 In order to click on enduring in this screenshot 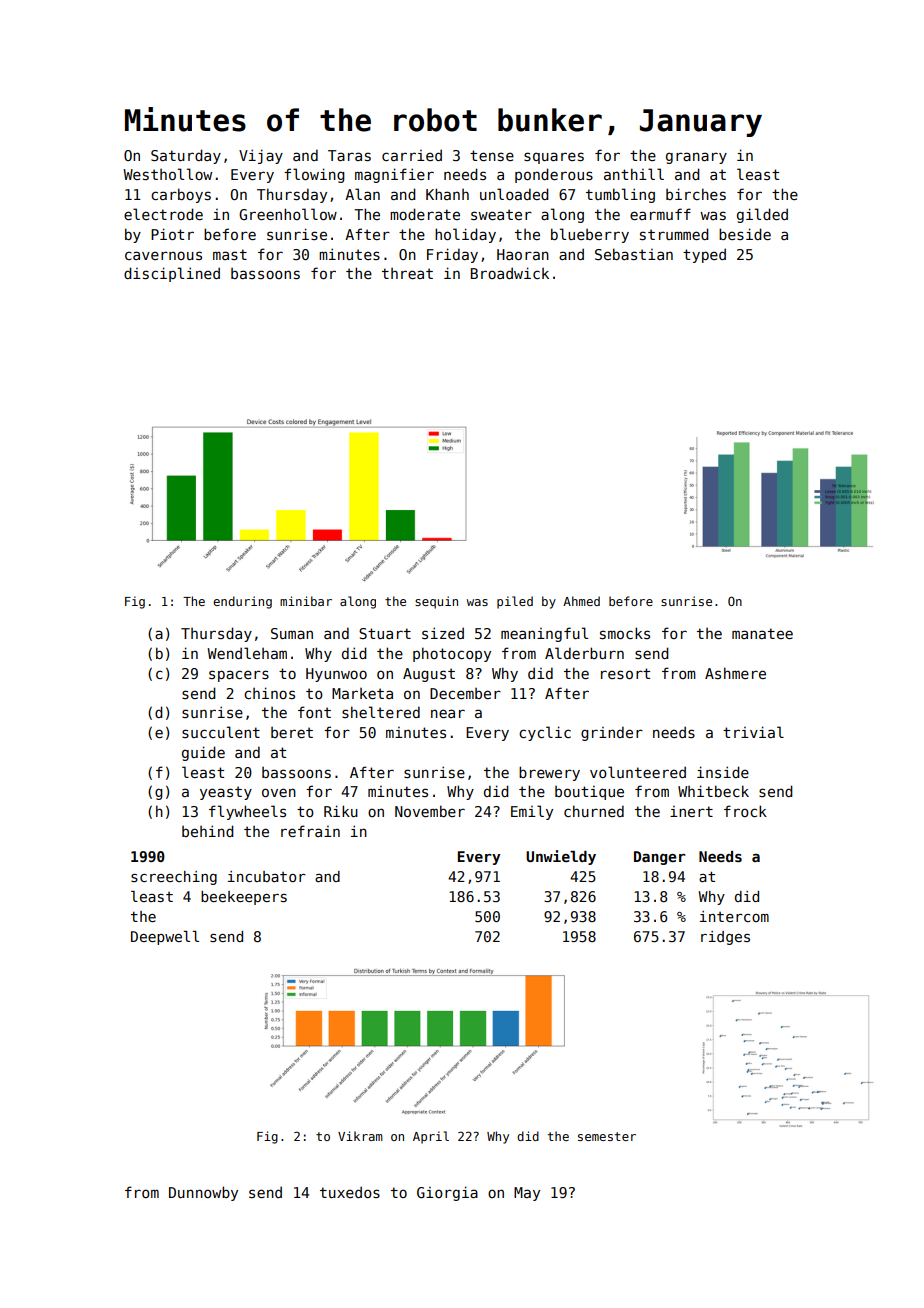, I will do `click(242, 602)`.
